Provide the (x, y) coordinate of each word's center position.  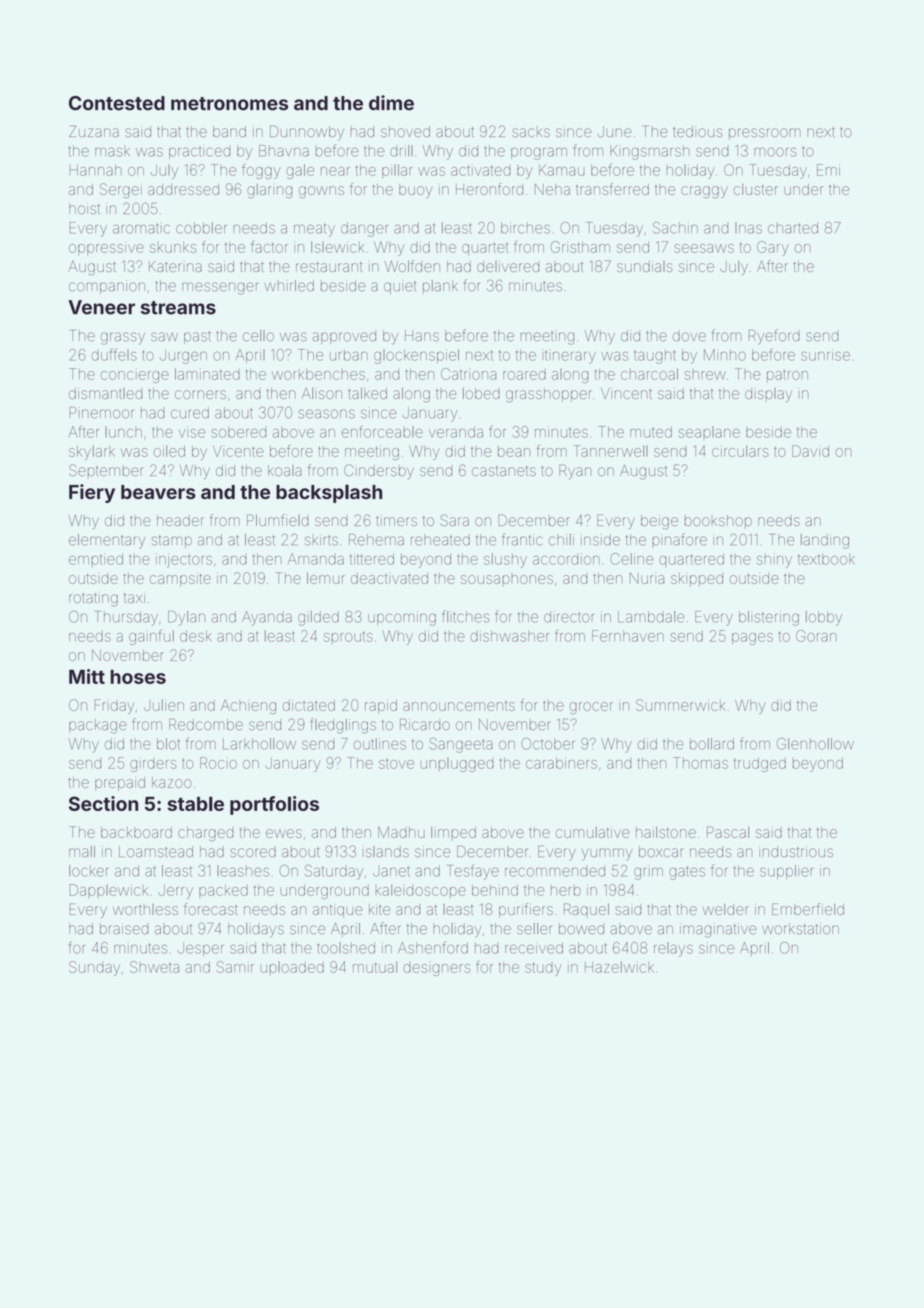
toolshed (346, 948)
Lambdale (651, 617)
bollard (712, 744)
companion (107, 287)
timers (396, 520)
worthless (145, 909)
